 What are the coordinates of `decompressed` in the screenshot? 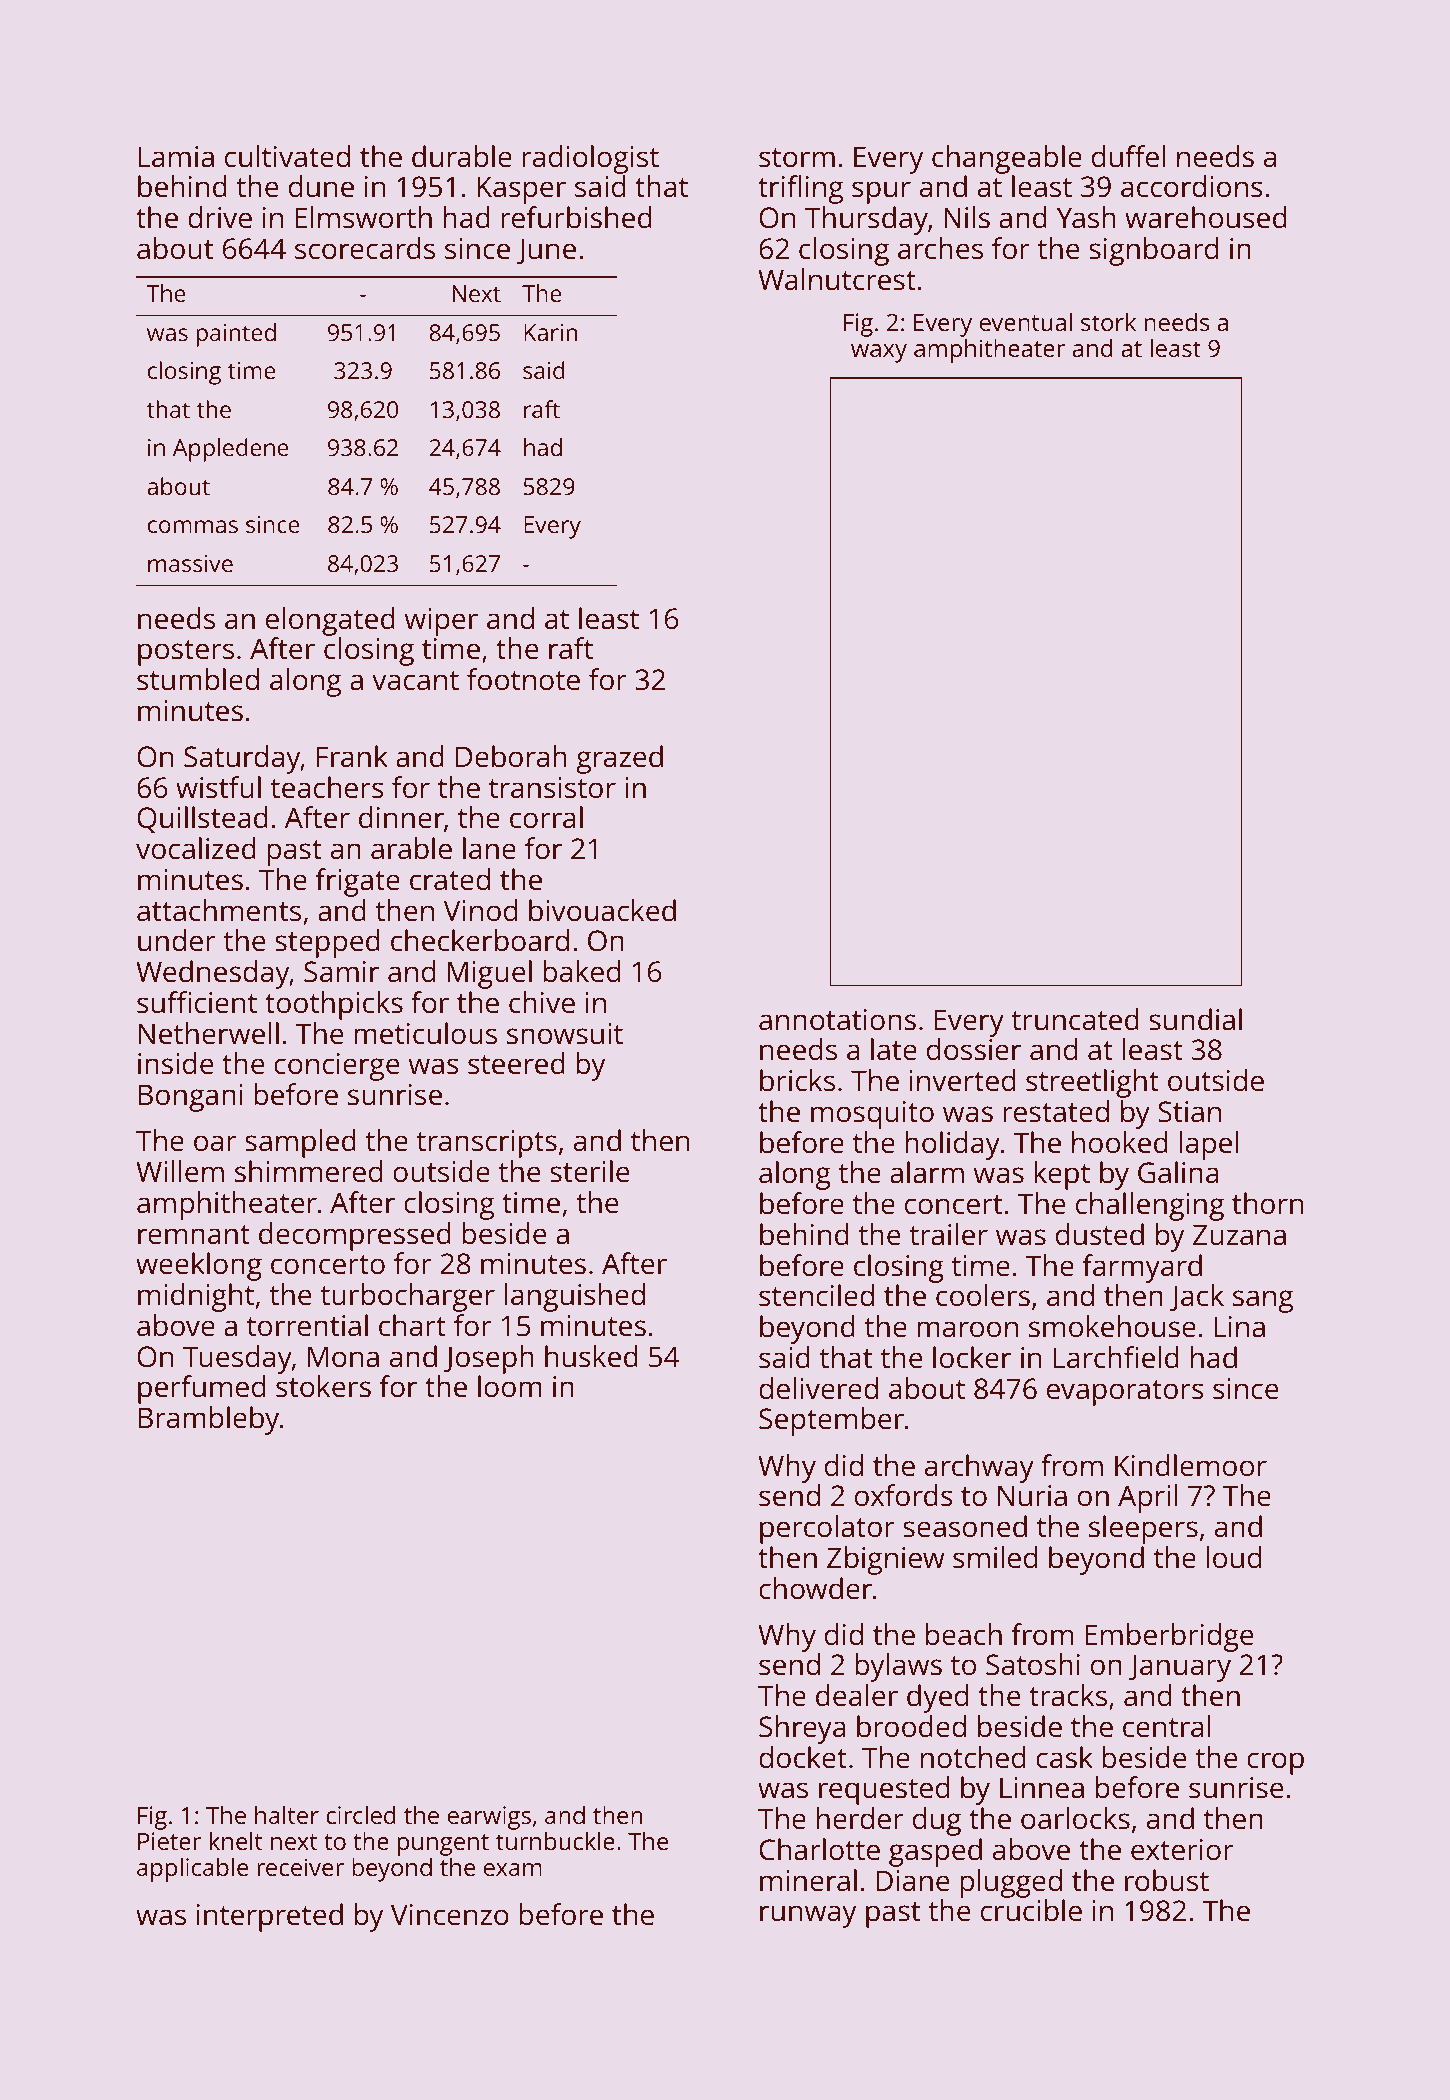 It's located at (355, 1236).
